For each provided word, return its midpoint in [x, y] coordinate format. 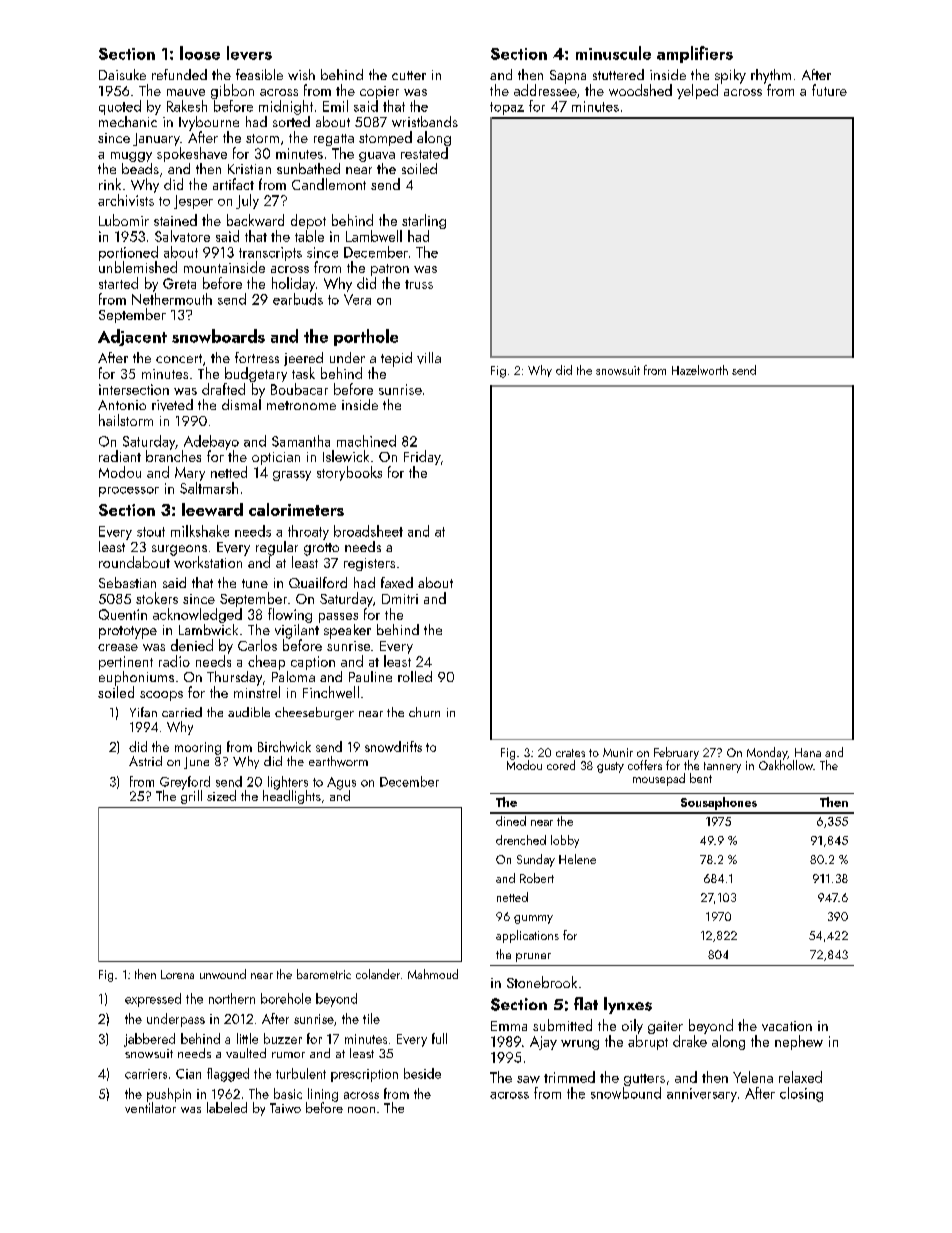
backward [255, 220]
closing [801, 1094]
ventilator [150, 1107]
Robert [537, 878]
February [676, 753]
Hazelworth [700, 370]
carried [182, 712]
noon [361, 1110]
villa [429, 358]
